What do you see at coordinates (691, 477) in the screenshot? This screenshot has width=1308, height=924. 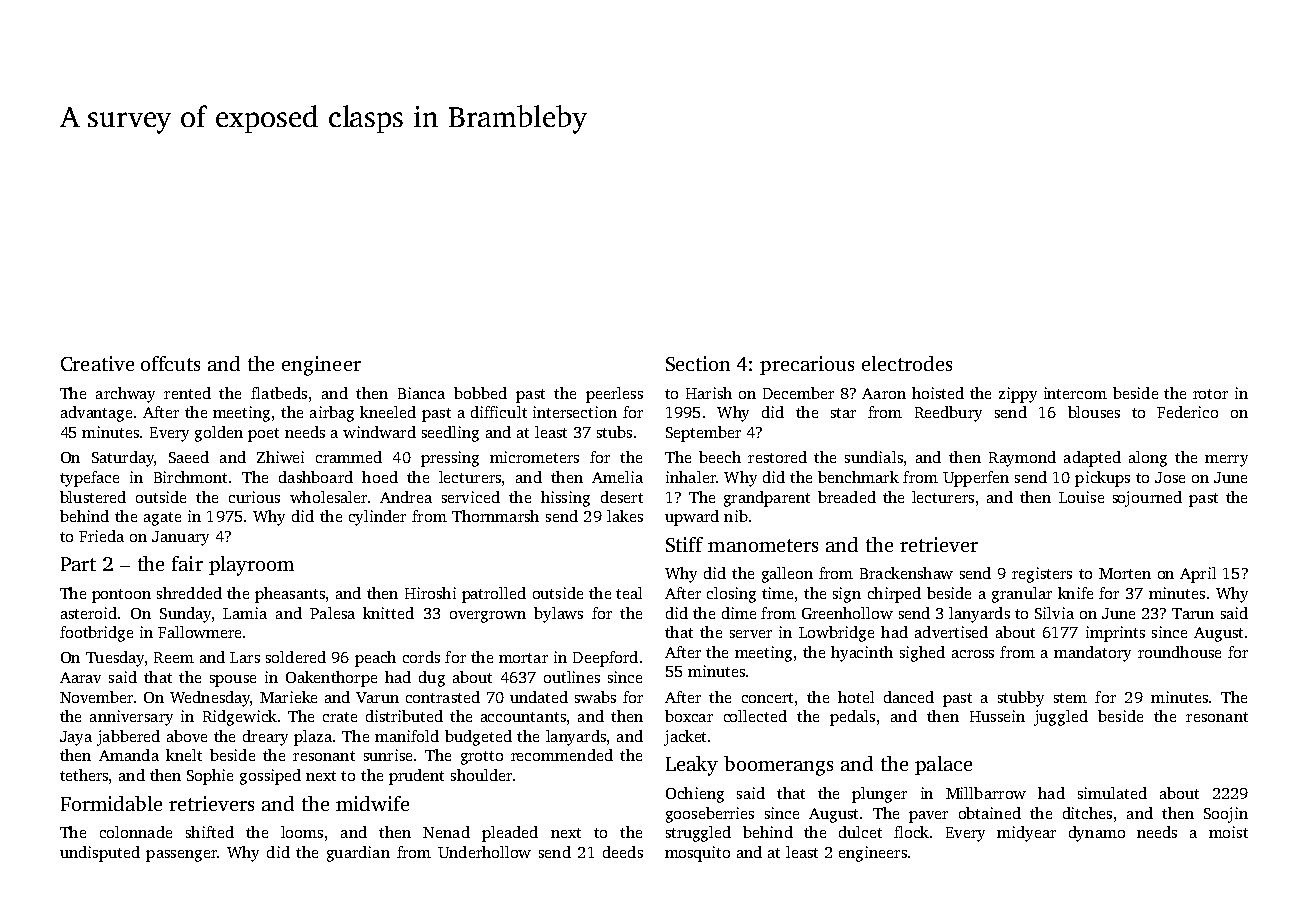 I see `inhaler` at bounding box center [691, 477].
